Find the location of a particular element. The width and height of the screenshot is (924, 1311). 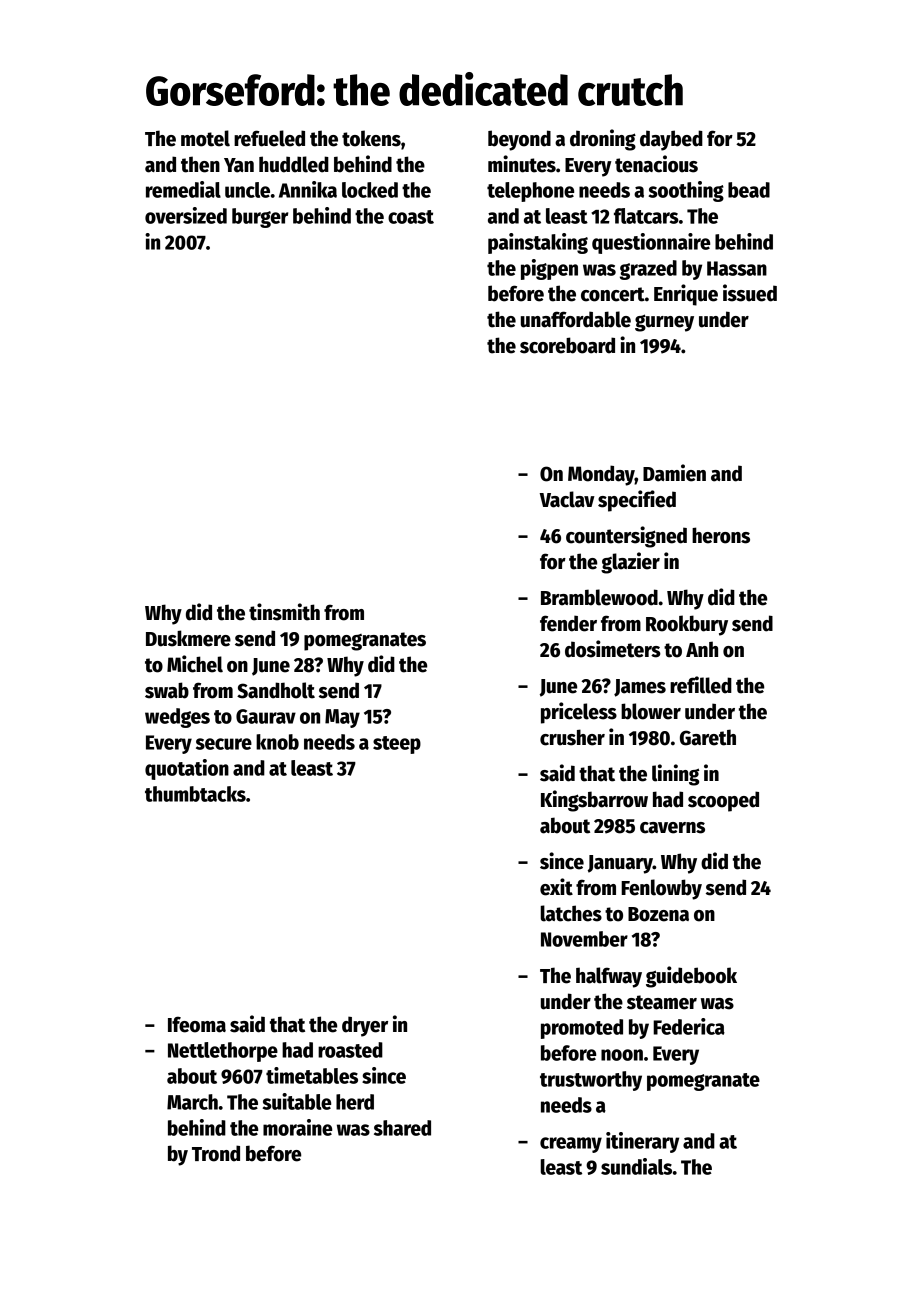

exit is located at coordinates (556, 887).
